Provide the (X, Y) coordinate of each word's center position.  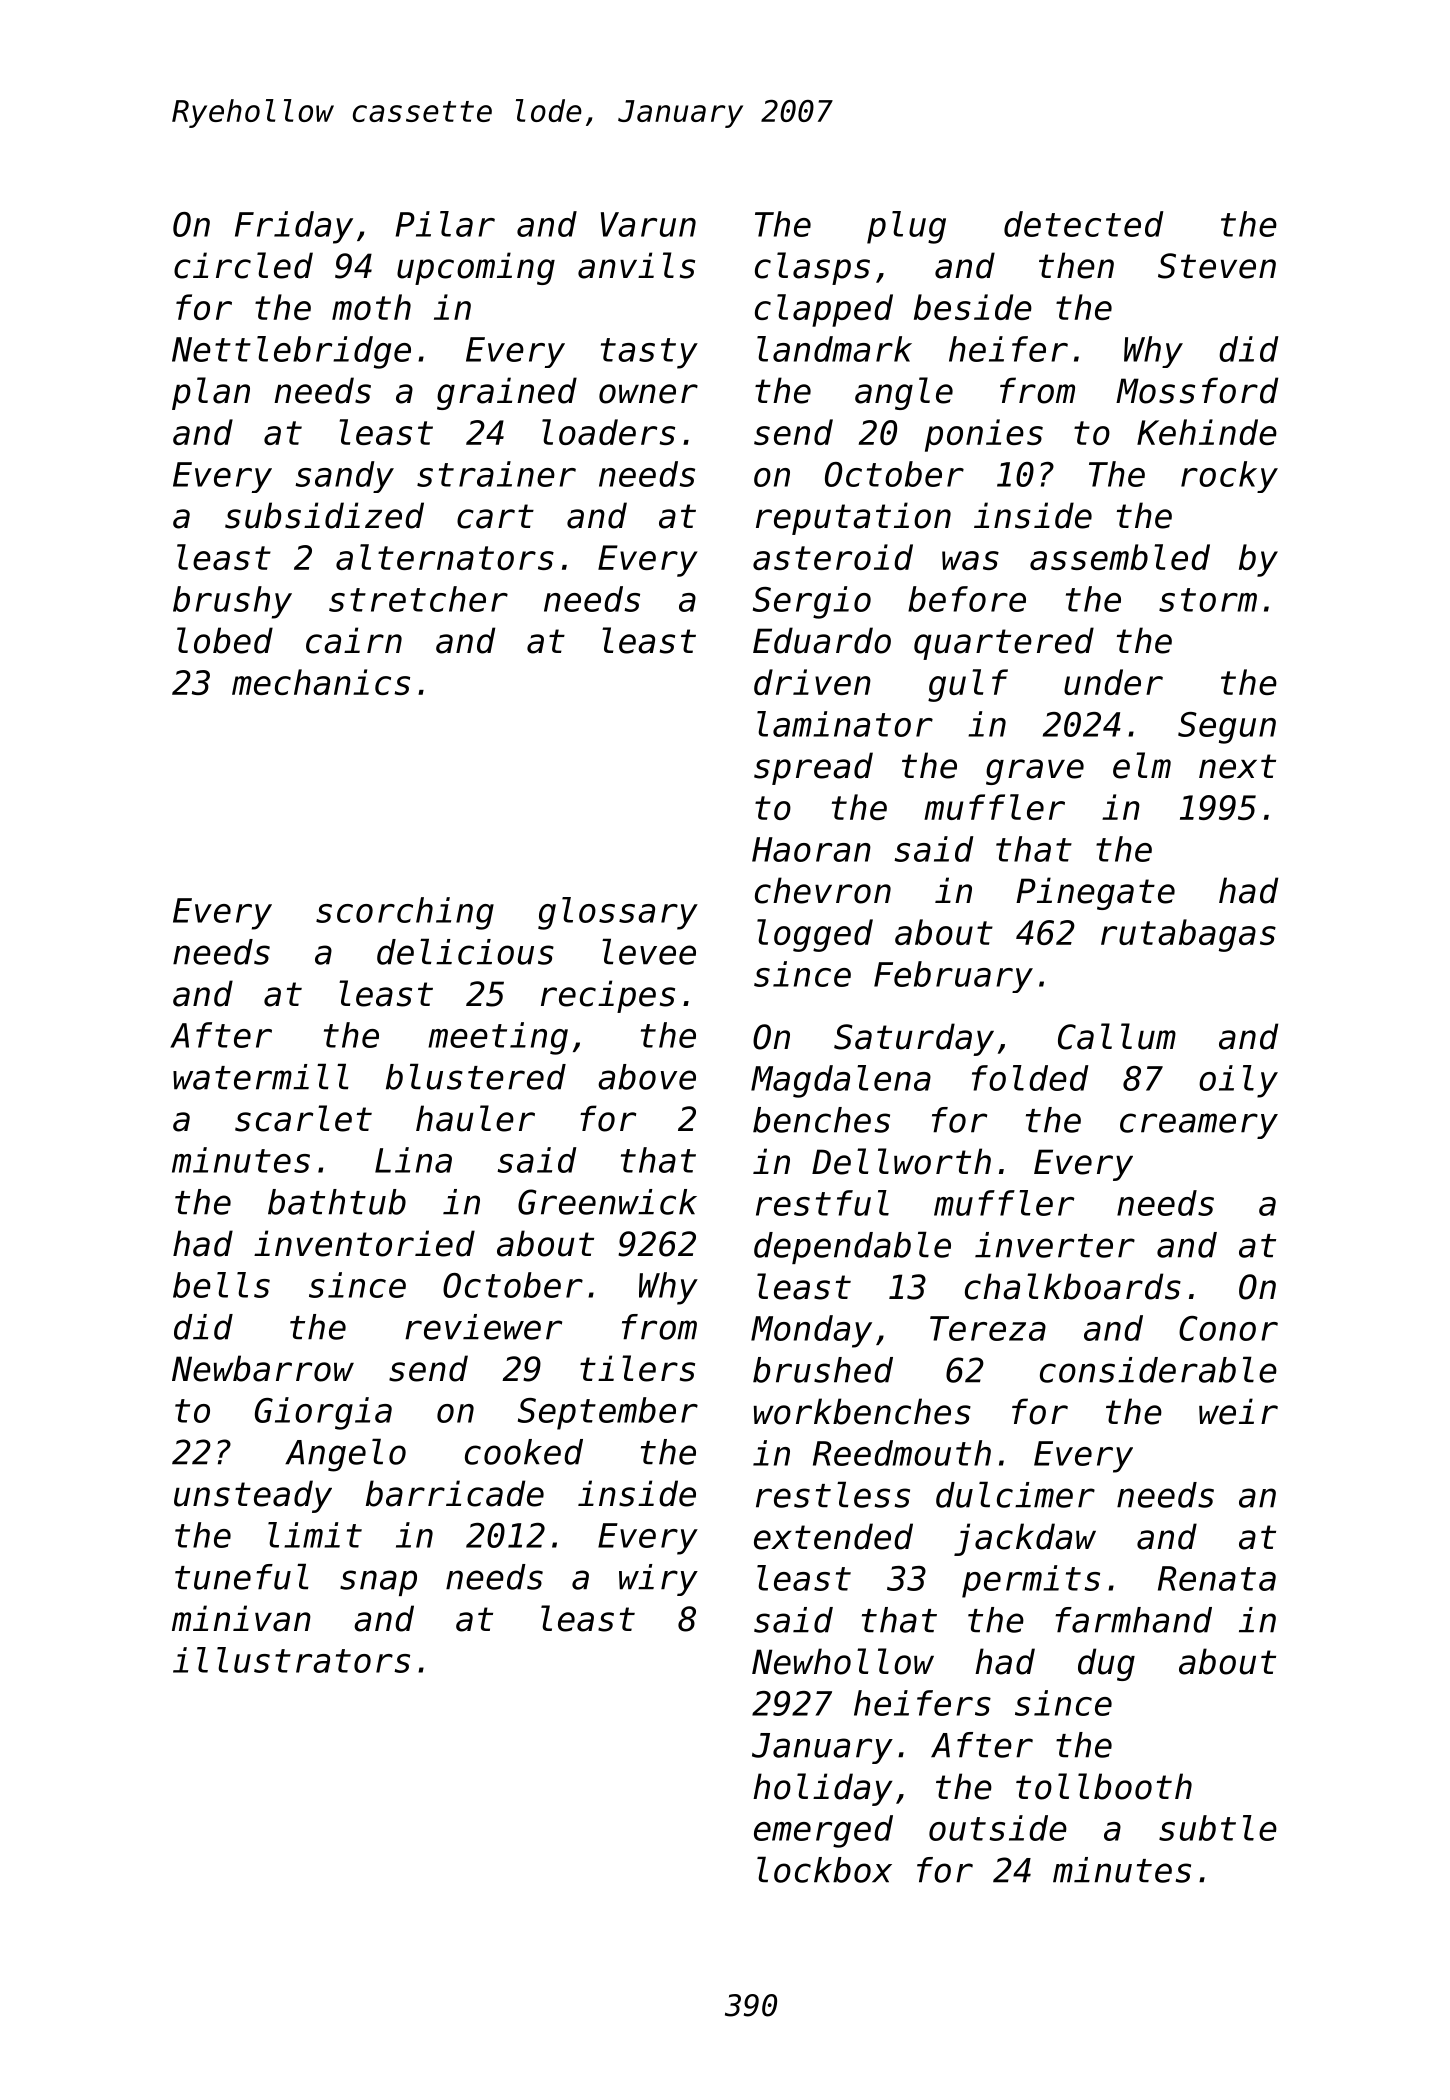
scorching (405, 913)
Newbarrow (263, 1368)
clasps (812, 268)
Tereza (988, 1328)
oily (1238, 1081)
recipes (608, 996)
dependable (852, 1247)
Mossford (1197, 390)
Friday (294, 227)
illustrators (291, 1660)
